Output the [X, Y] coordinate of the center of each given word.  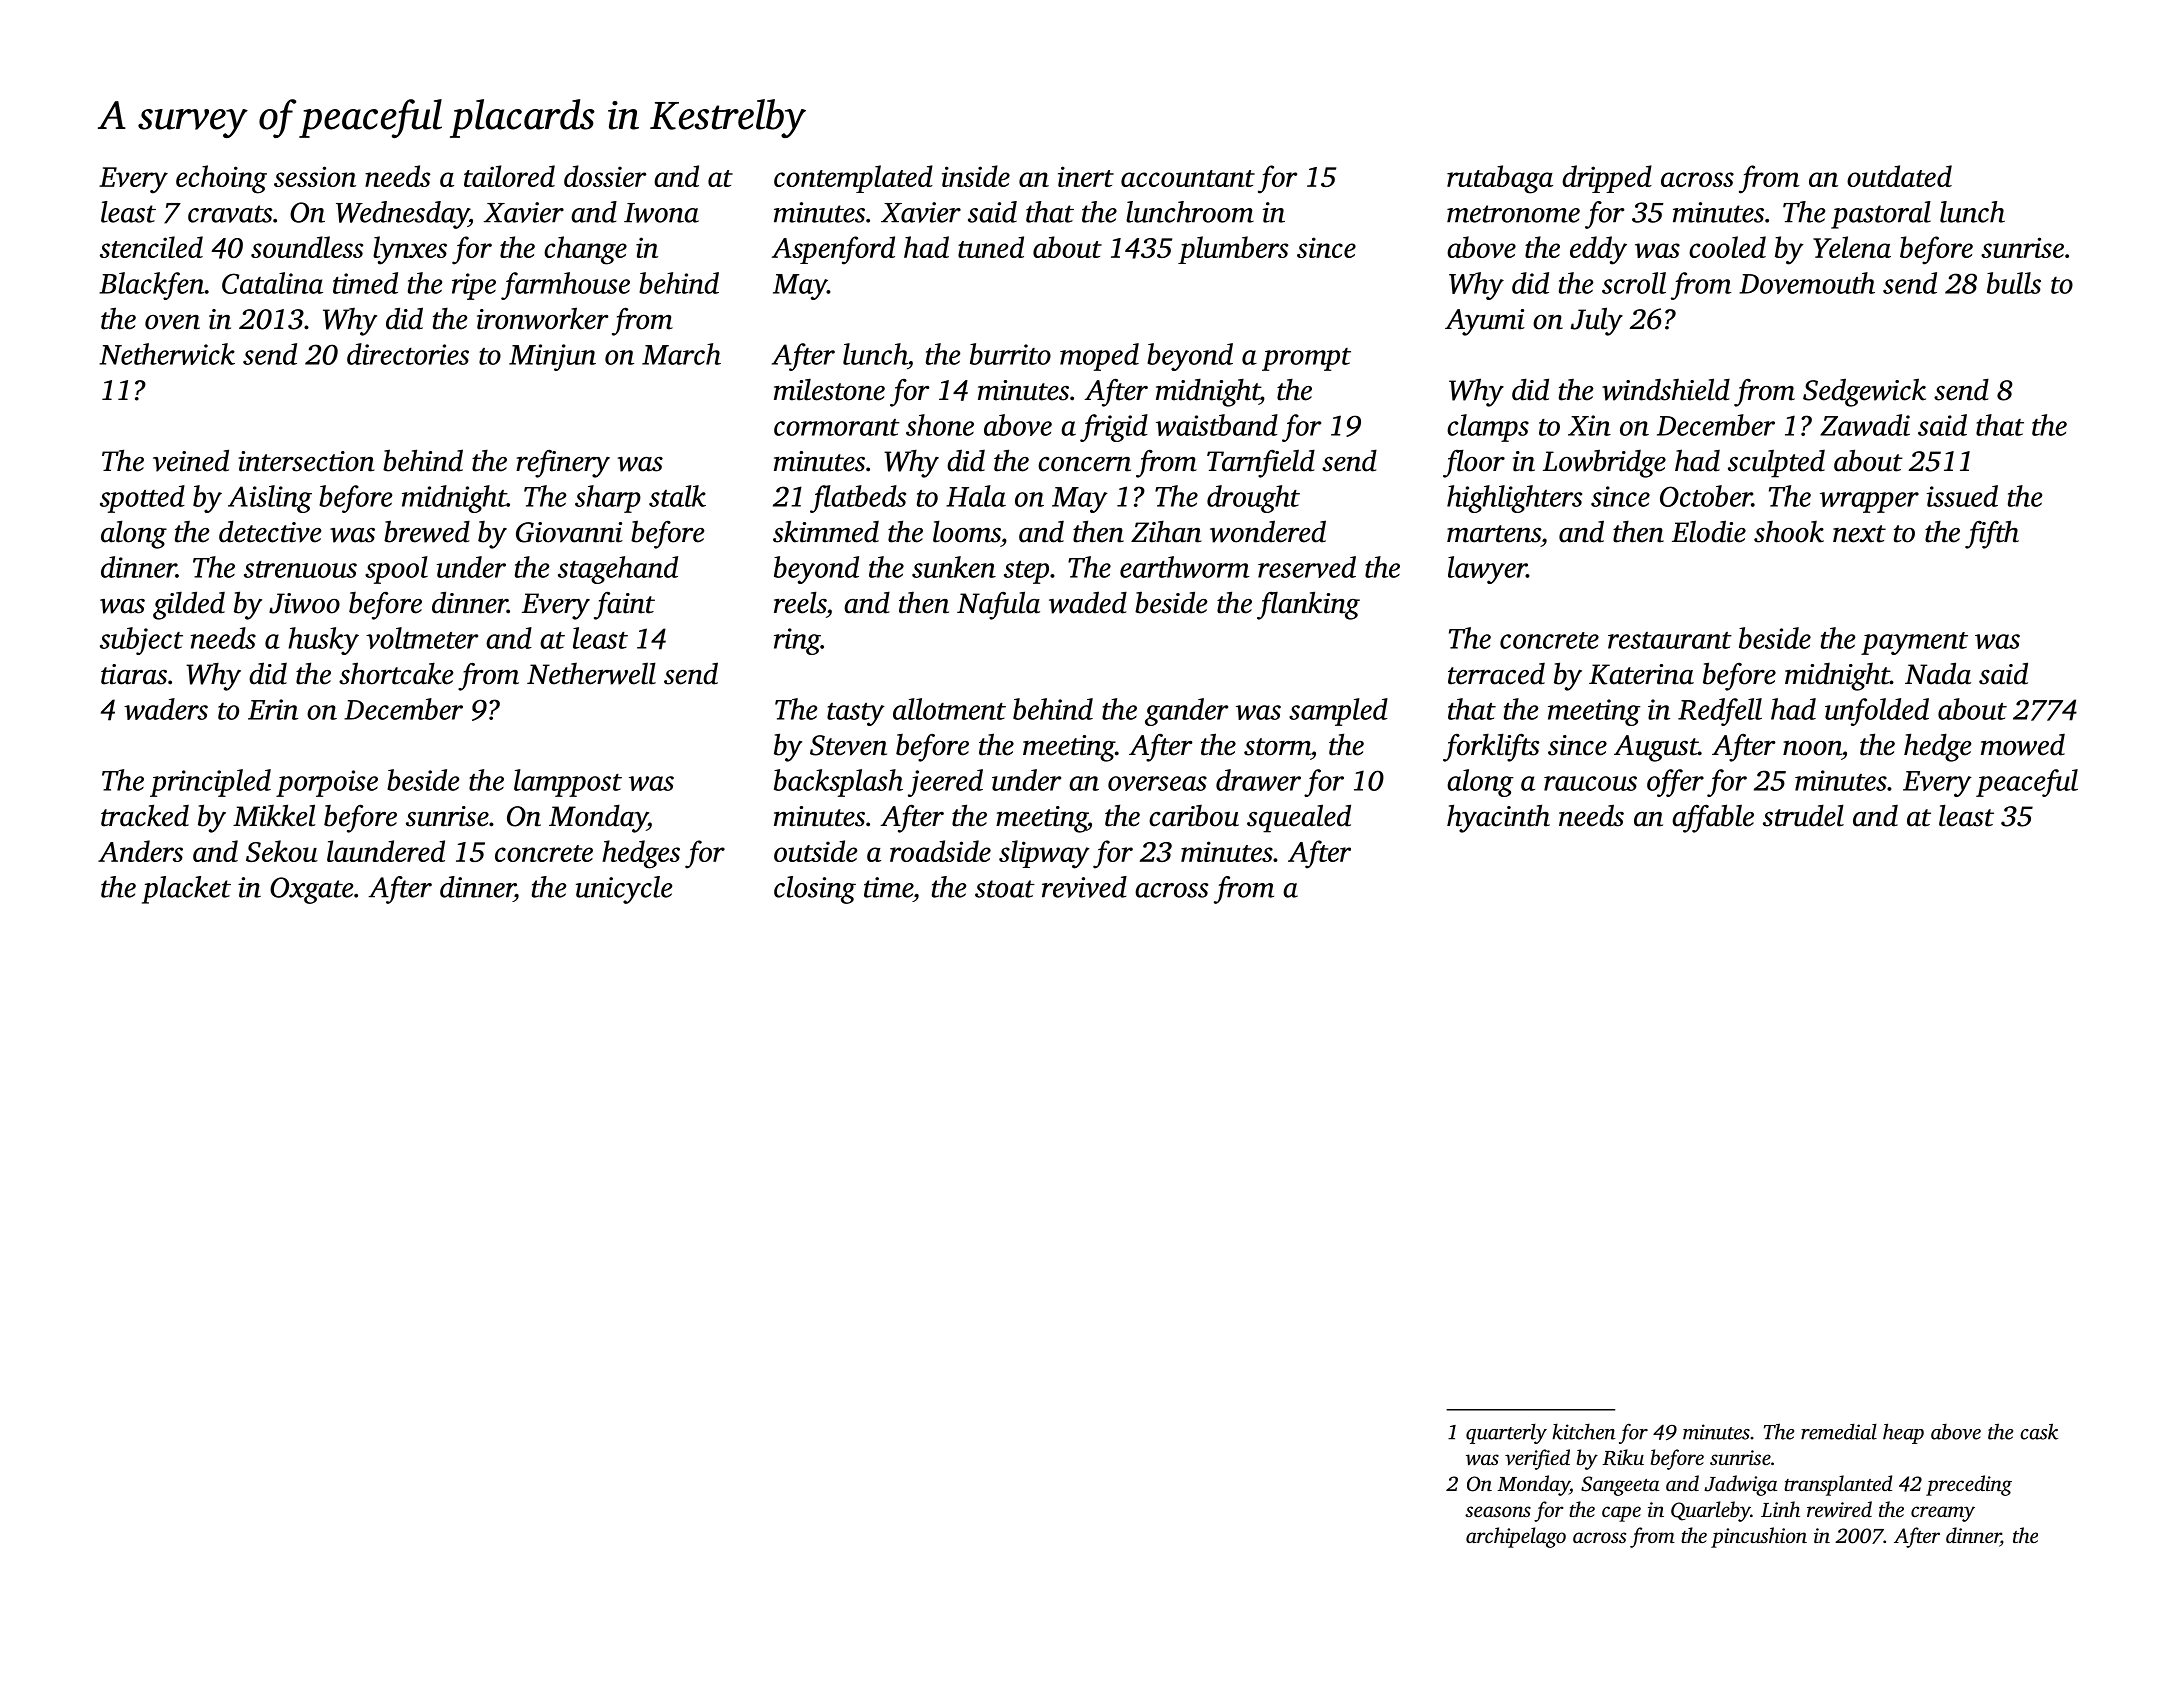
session [315, 176]
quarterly [1506, 1433]
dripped [1607, 179]
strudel [1803, 815]
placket [186, 890]
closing [815, 890]
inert [1086, 176]
